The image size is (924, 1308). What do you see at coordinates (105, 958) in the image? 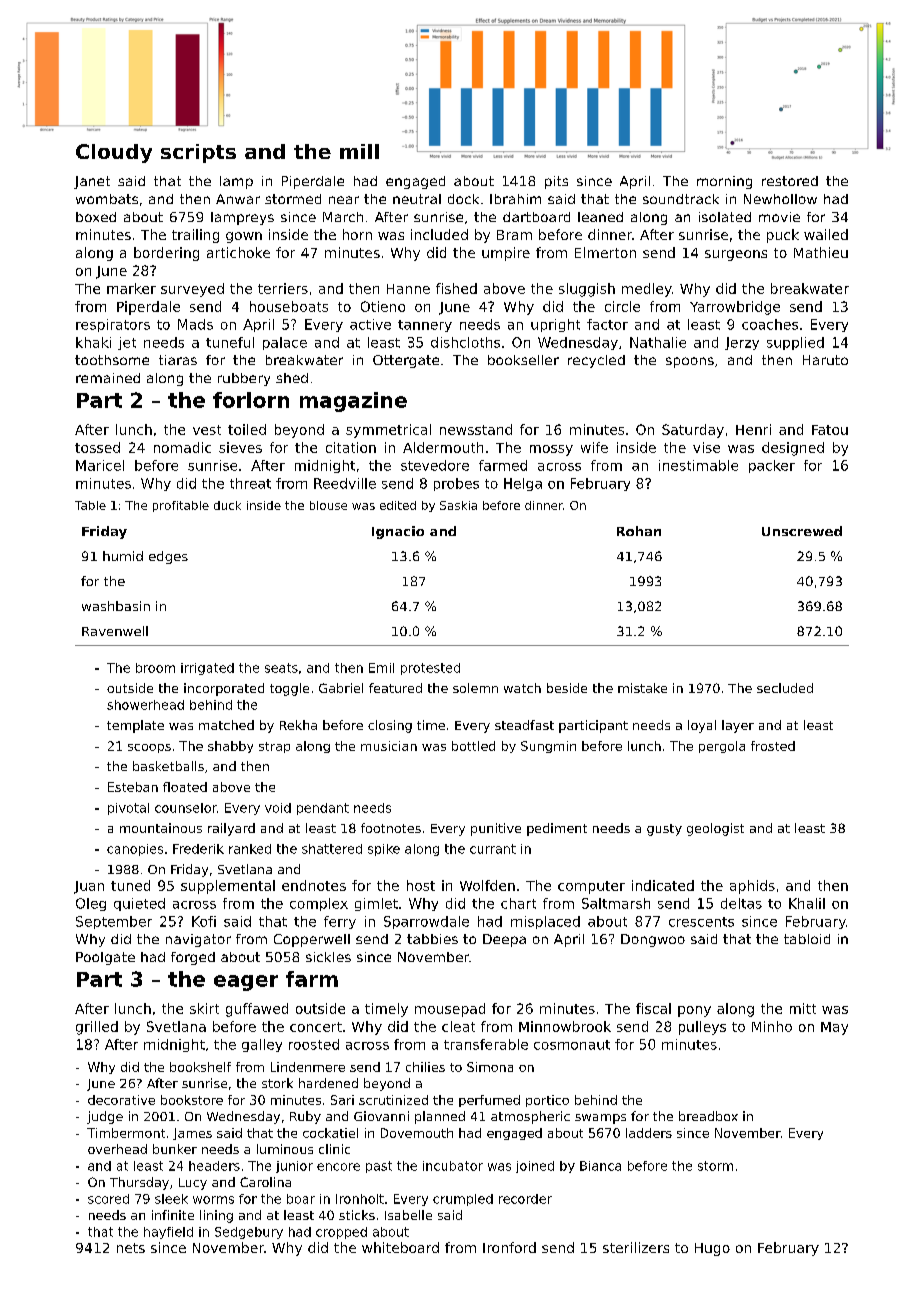
I see `Poolgate` at bounding box center [105, 958].
